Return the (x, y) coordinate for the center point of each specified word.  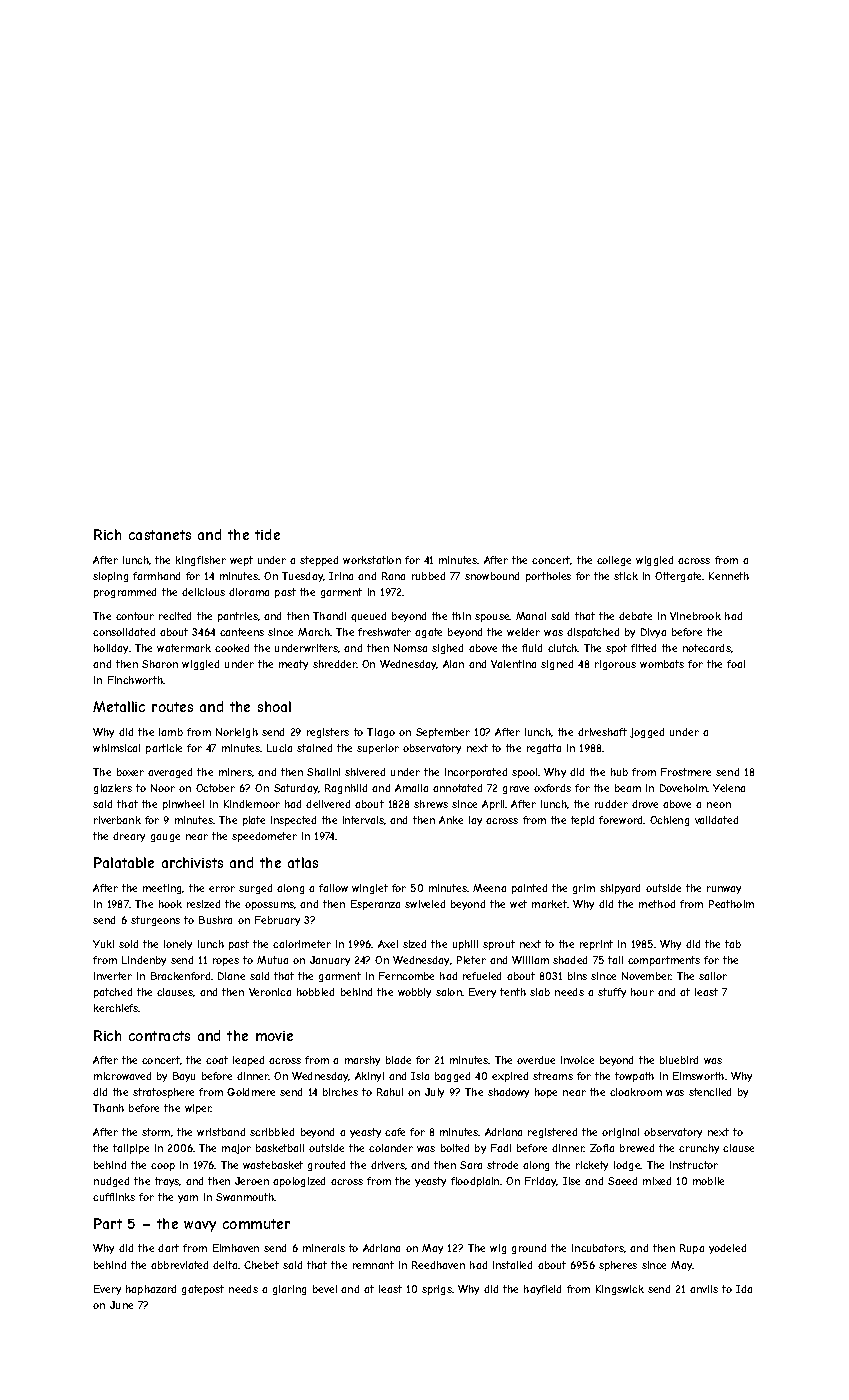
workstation (372, 560)
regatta (544, 749)
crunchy (699, 1149)
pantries (238, 617)
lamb (171, 732)
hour (642, 992)
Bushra (215, 920)
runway (724, 890)
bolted (455, 1148)
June (121, 1305)
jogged (647, 733)
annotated (457, 788)
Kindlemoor (252, 804)
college (614, 561)
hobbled (315, 992)
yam (188, 1199)
